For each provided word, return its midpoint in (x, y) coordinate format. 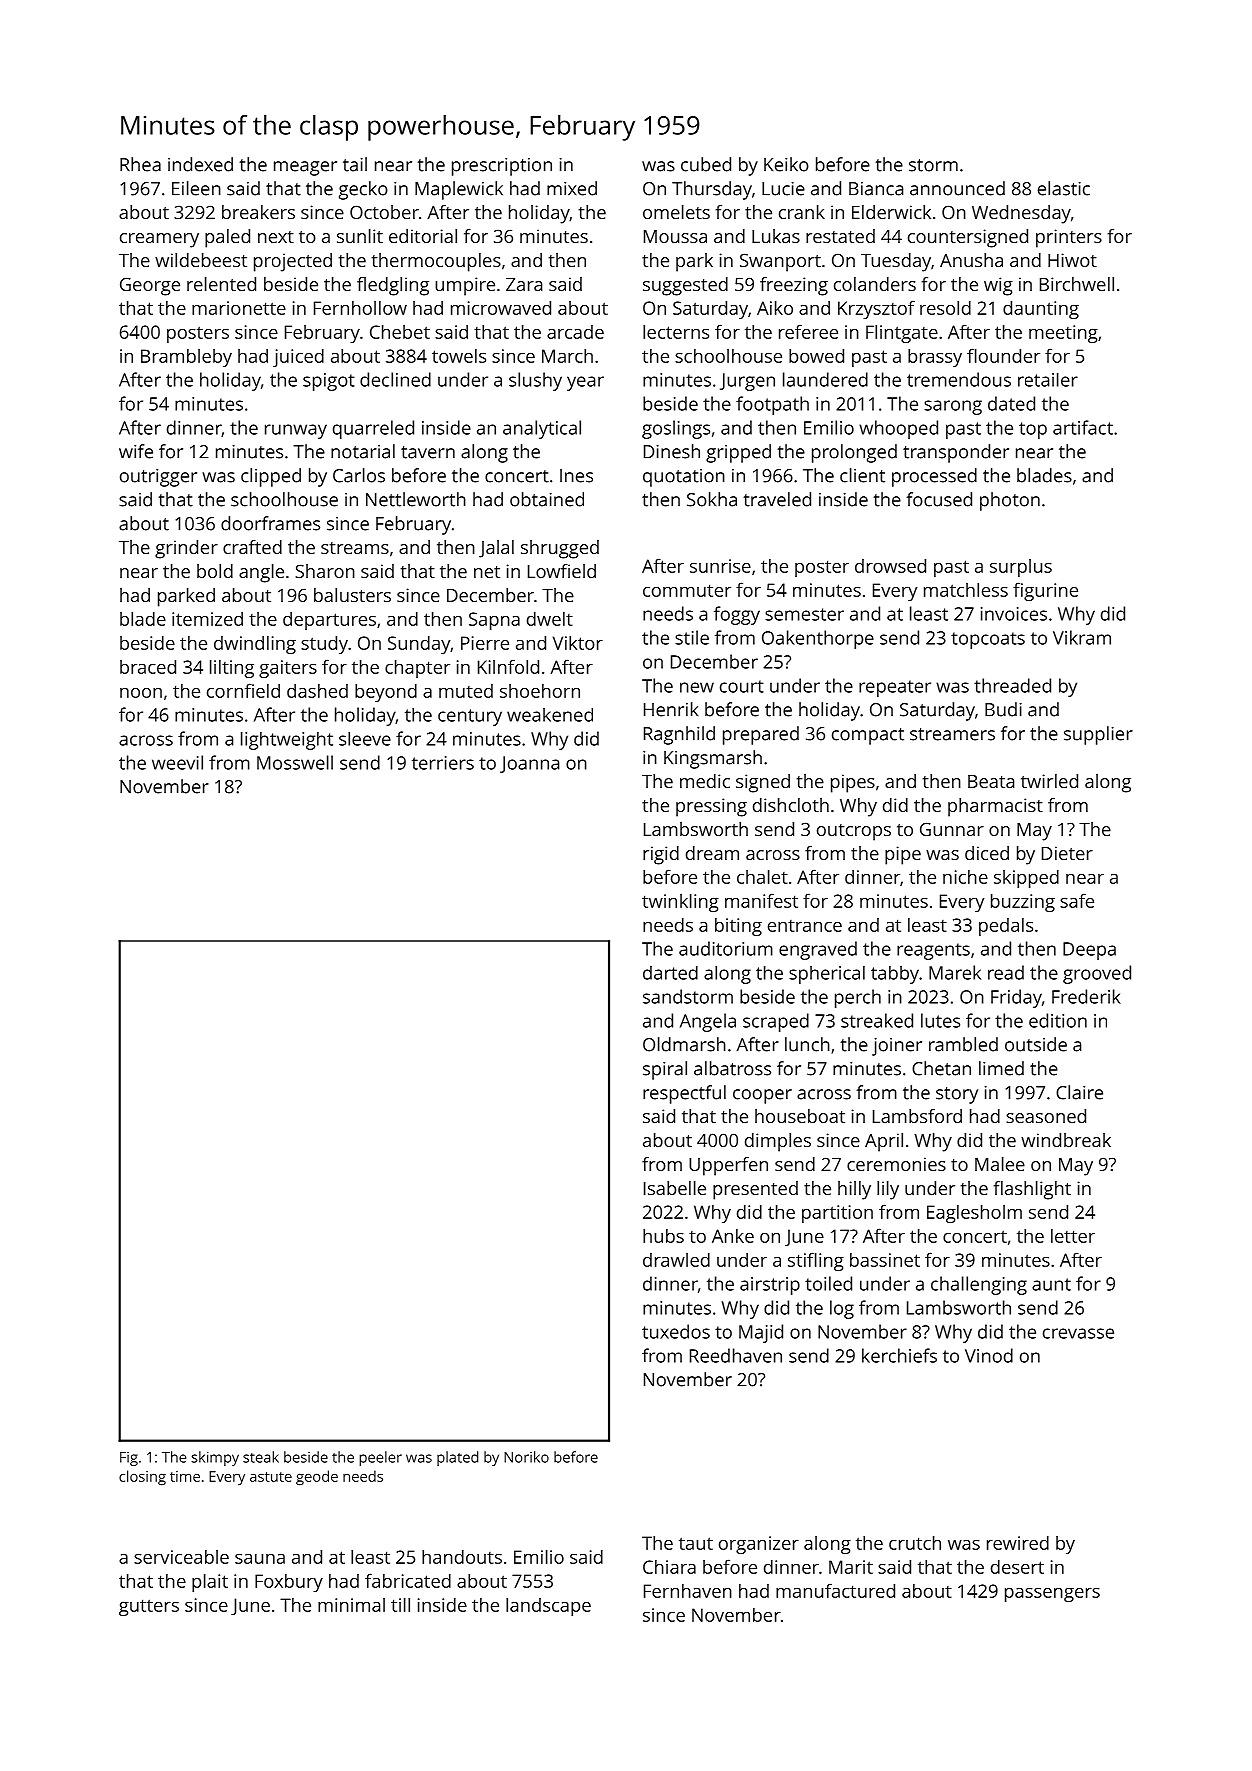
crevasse (1078, 1333)
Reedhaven (736, 1355)
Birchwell (1077, 284)
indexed (200, 164)
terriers (443, 763)
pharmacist (995, 807)
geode (317, 1478)
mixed (572, 188)
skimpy (215, 1458)
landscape (548, 1607)
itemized (207, 619)
